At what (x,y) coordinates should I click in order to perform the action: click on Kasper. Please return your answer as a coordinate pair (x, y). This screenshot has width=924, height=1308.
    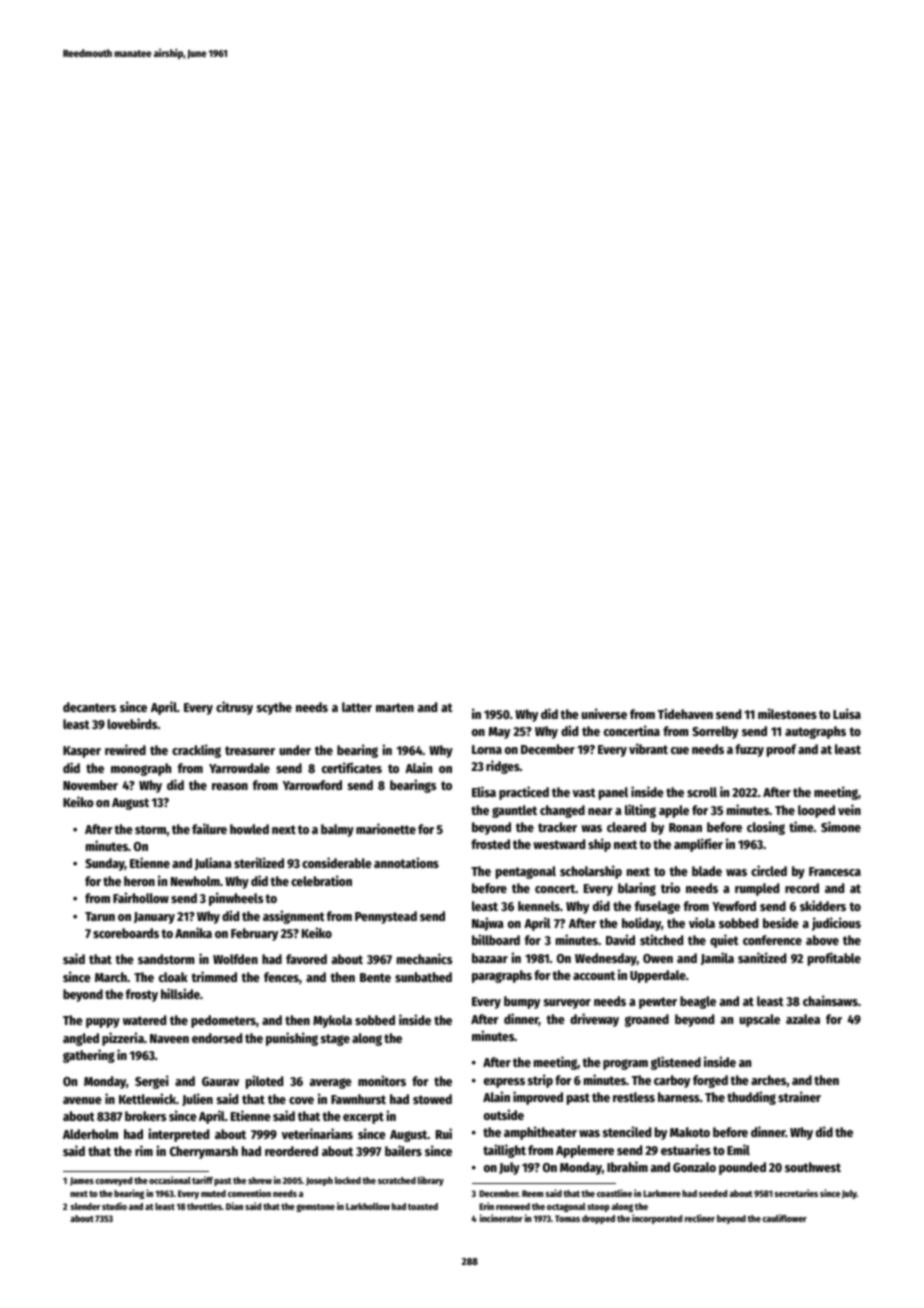
    Looking at the image, I should click on (82, 752).
